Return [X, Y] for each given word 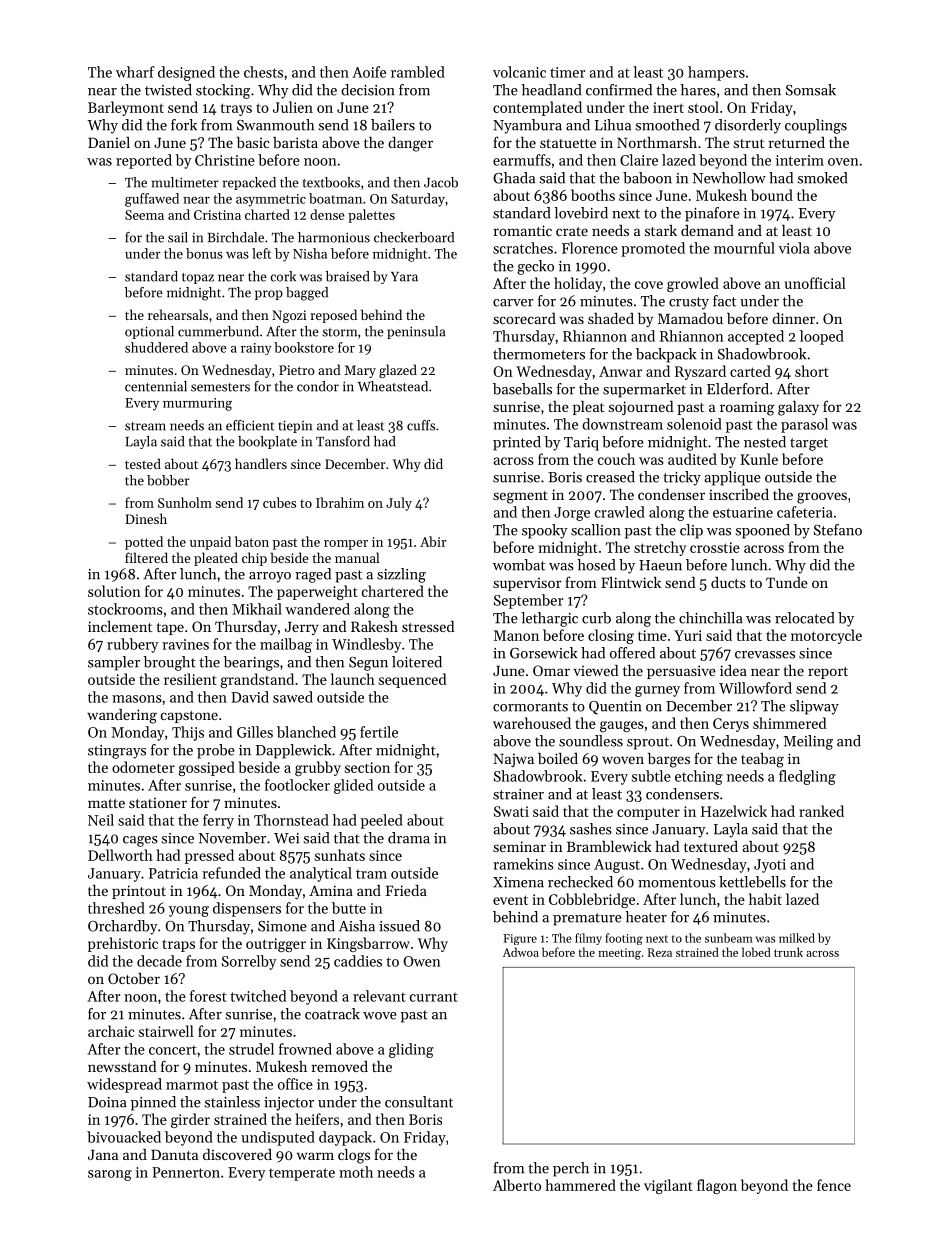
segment [520, 497]
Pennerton [186, 1172]
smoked [822, 178]
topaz [198, 278]
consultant [419, 1102]
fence [834, 1185]
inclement [120, 626]
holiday [578, 284]
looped [822, 337]
